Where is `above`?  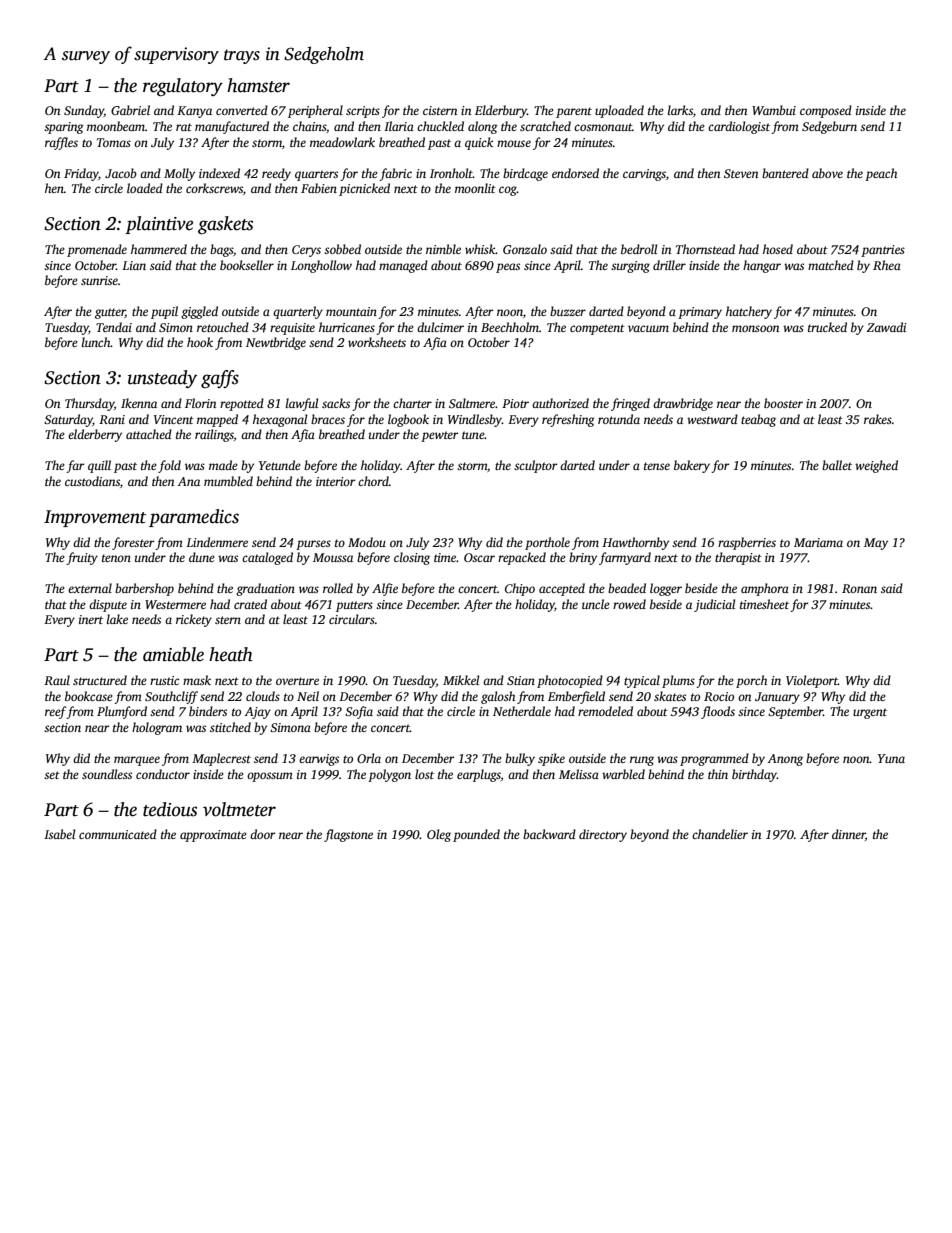 above is located at coordinates (827, 173).
